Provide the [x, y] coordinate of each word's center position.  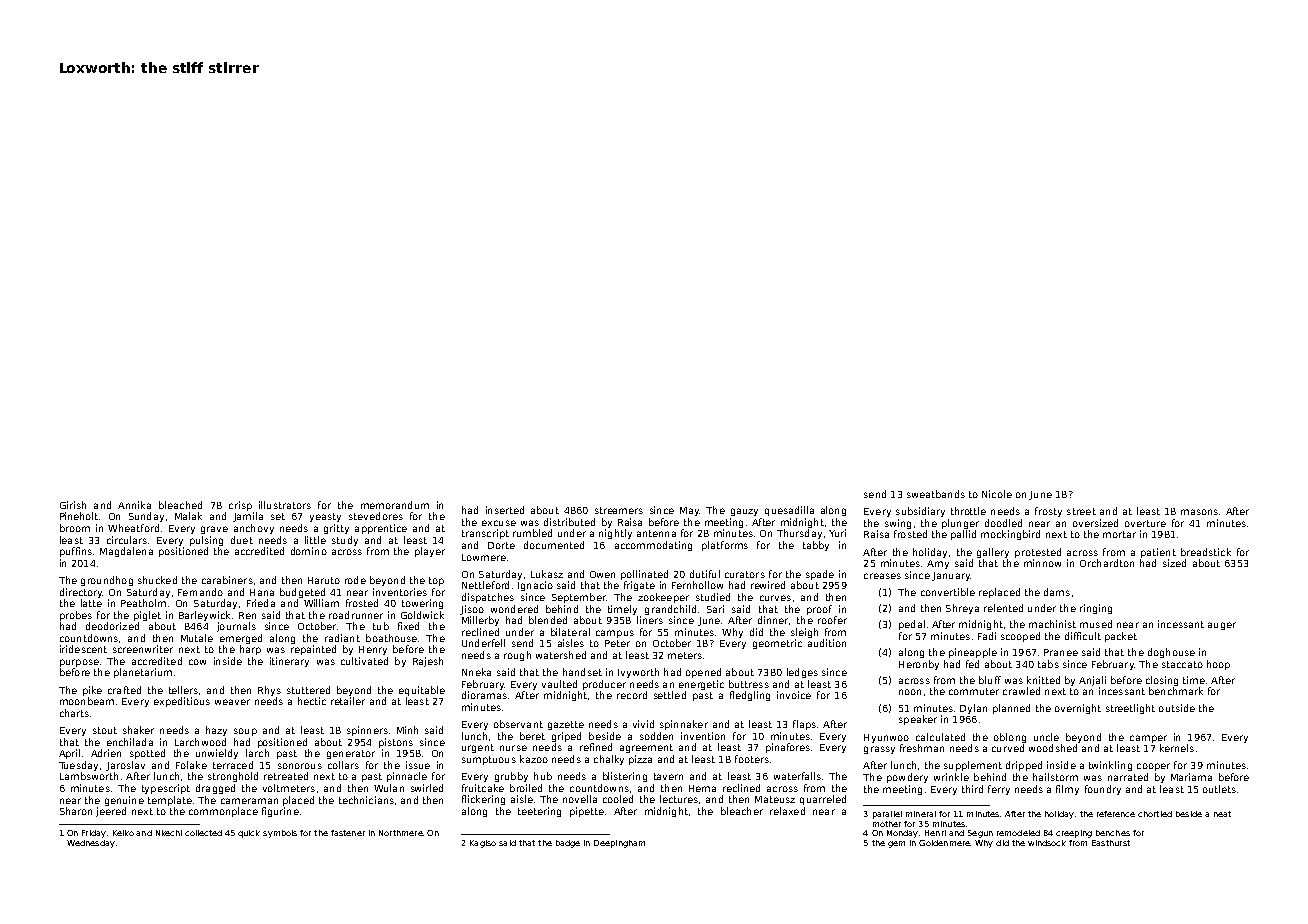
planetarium [143, 673]
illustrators [285, 505]
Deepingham [619, 844]
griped [566, 737]
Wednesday [91, 844]
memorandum [395, 505]
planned [1011, 709]
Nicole [997, 494]
